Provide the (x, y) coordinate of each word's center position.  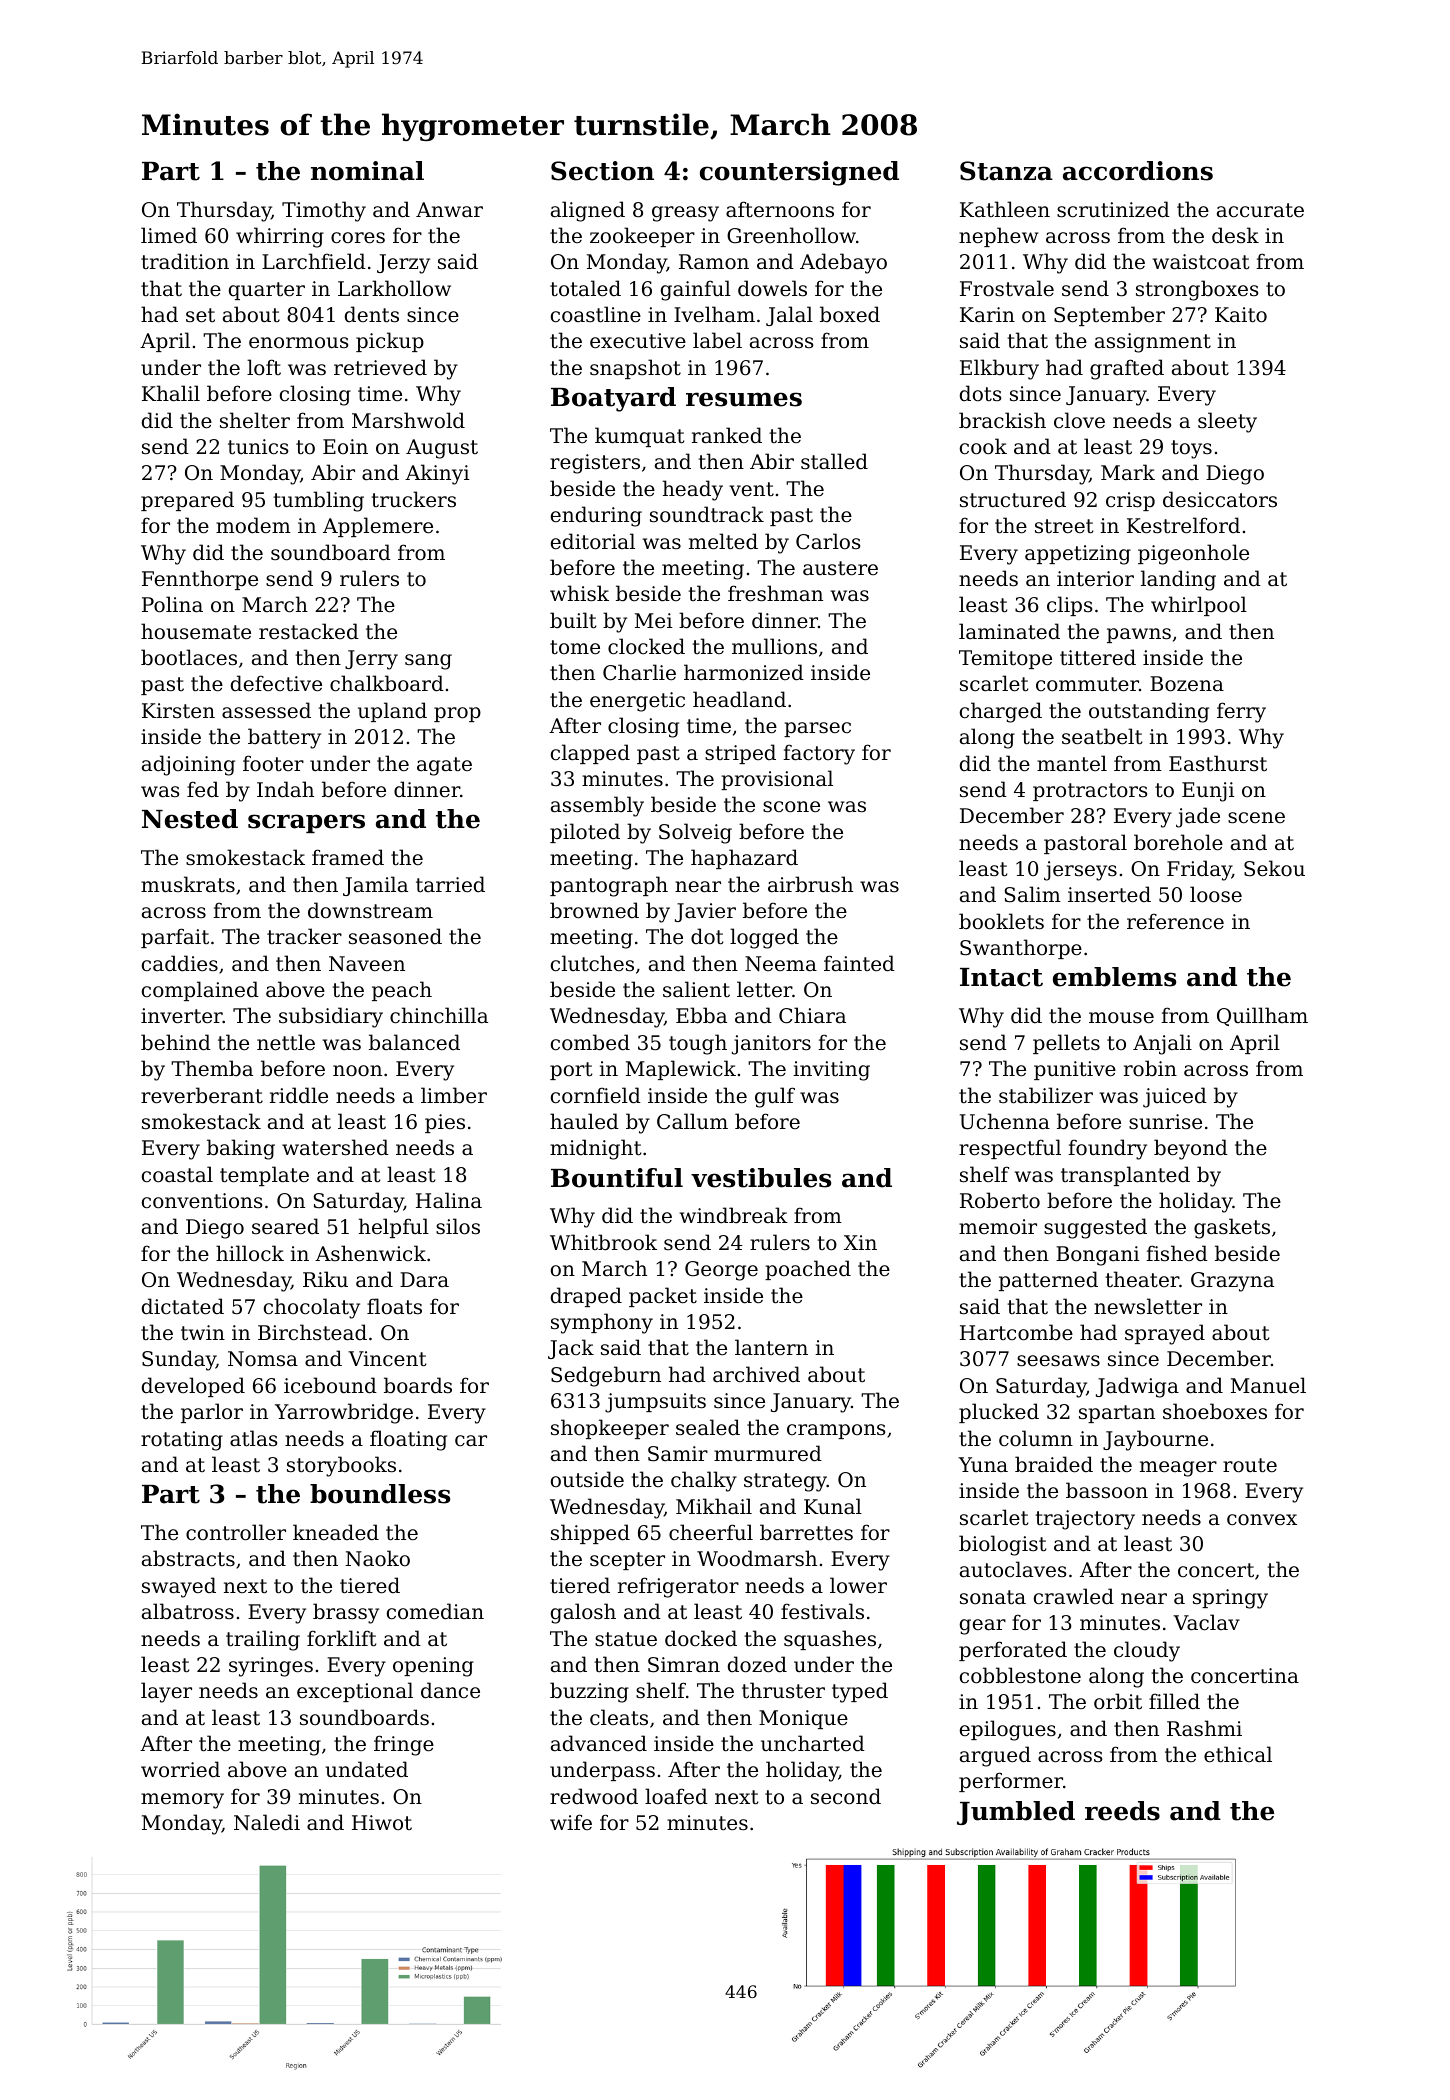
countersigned (799, 173)
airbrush (810, 884)
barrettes (806, 1532)
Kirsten (178, 710)
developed (193, 1387)
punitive (1075, 1070)
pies (445, 1123)
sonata (993, 1597)
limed (169, 235)
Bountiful (617, 1178)
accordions (1138, 171)
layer (166, 1692)
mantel (1072, 763)
